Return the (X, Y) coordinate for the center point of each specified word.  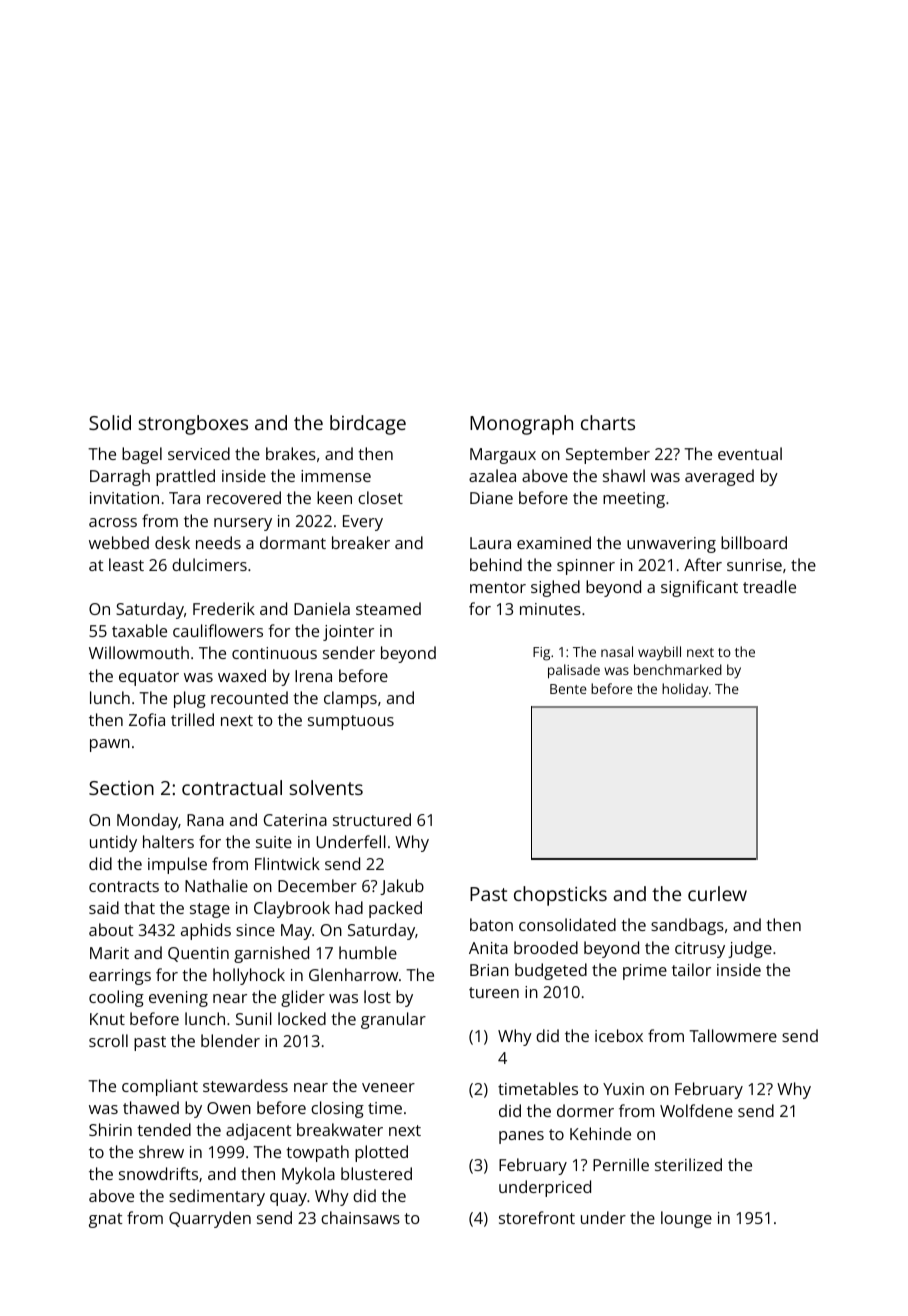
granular (393, 1020)
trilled (192, 719)
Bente (568, 689)
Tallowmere (733, 1035)
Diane (491, 498)
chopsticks (560, 896)
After (703, 564)
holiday (685, 690)
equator (149, 678)
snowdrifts (158, 1173)
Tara (184, 498)
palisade (574, 671)
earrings (120, 977)
